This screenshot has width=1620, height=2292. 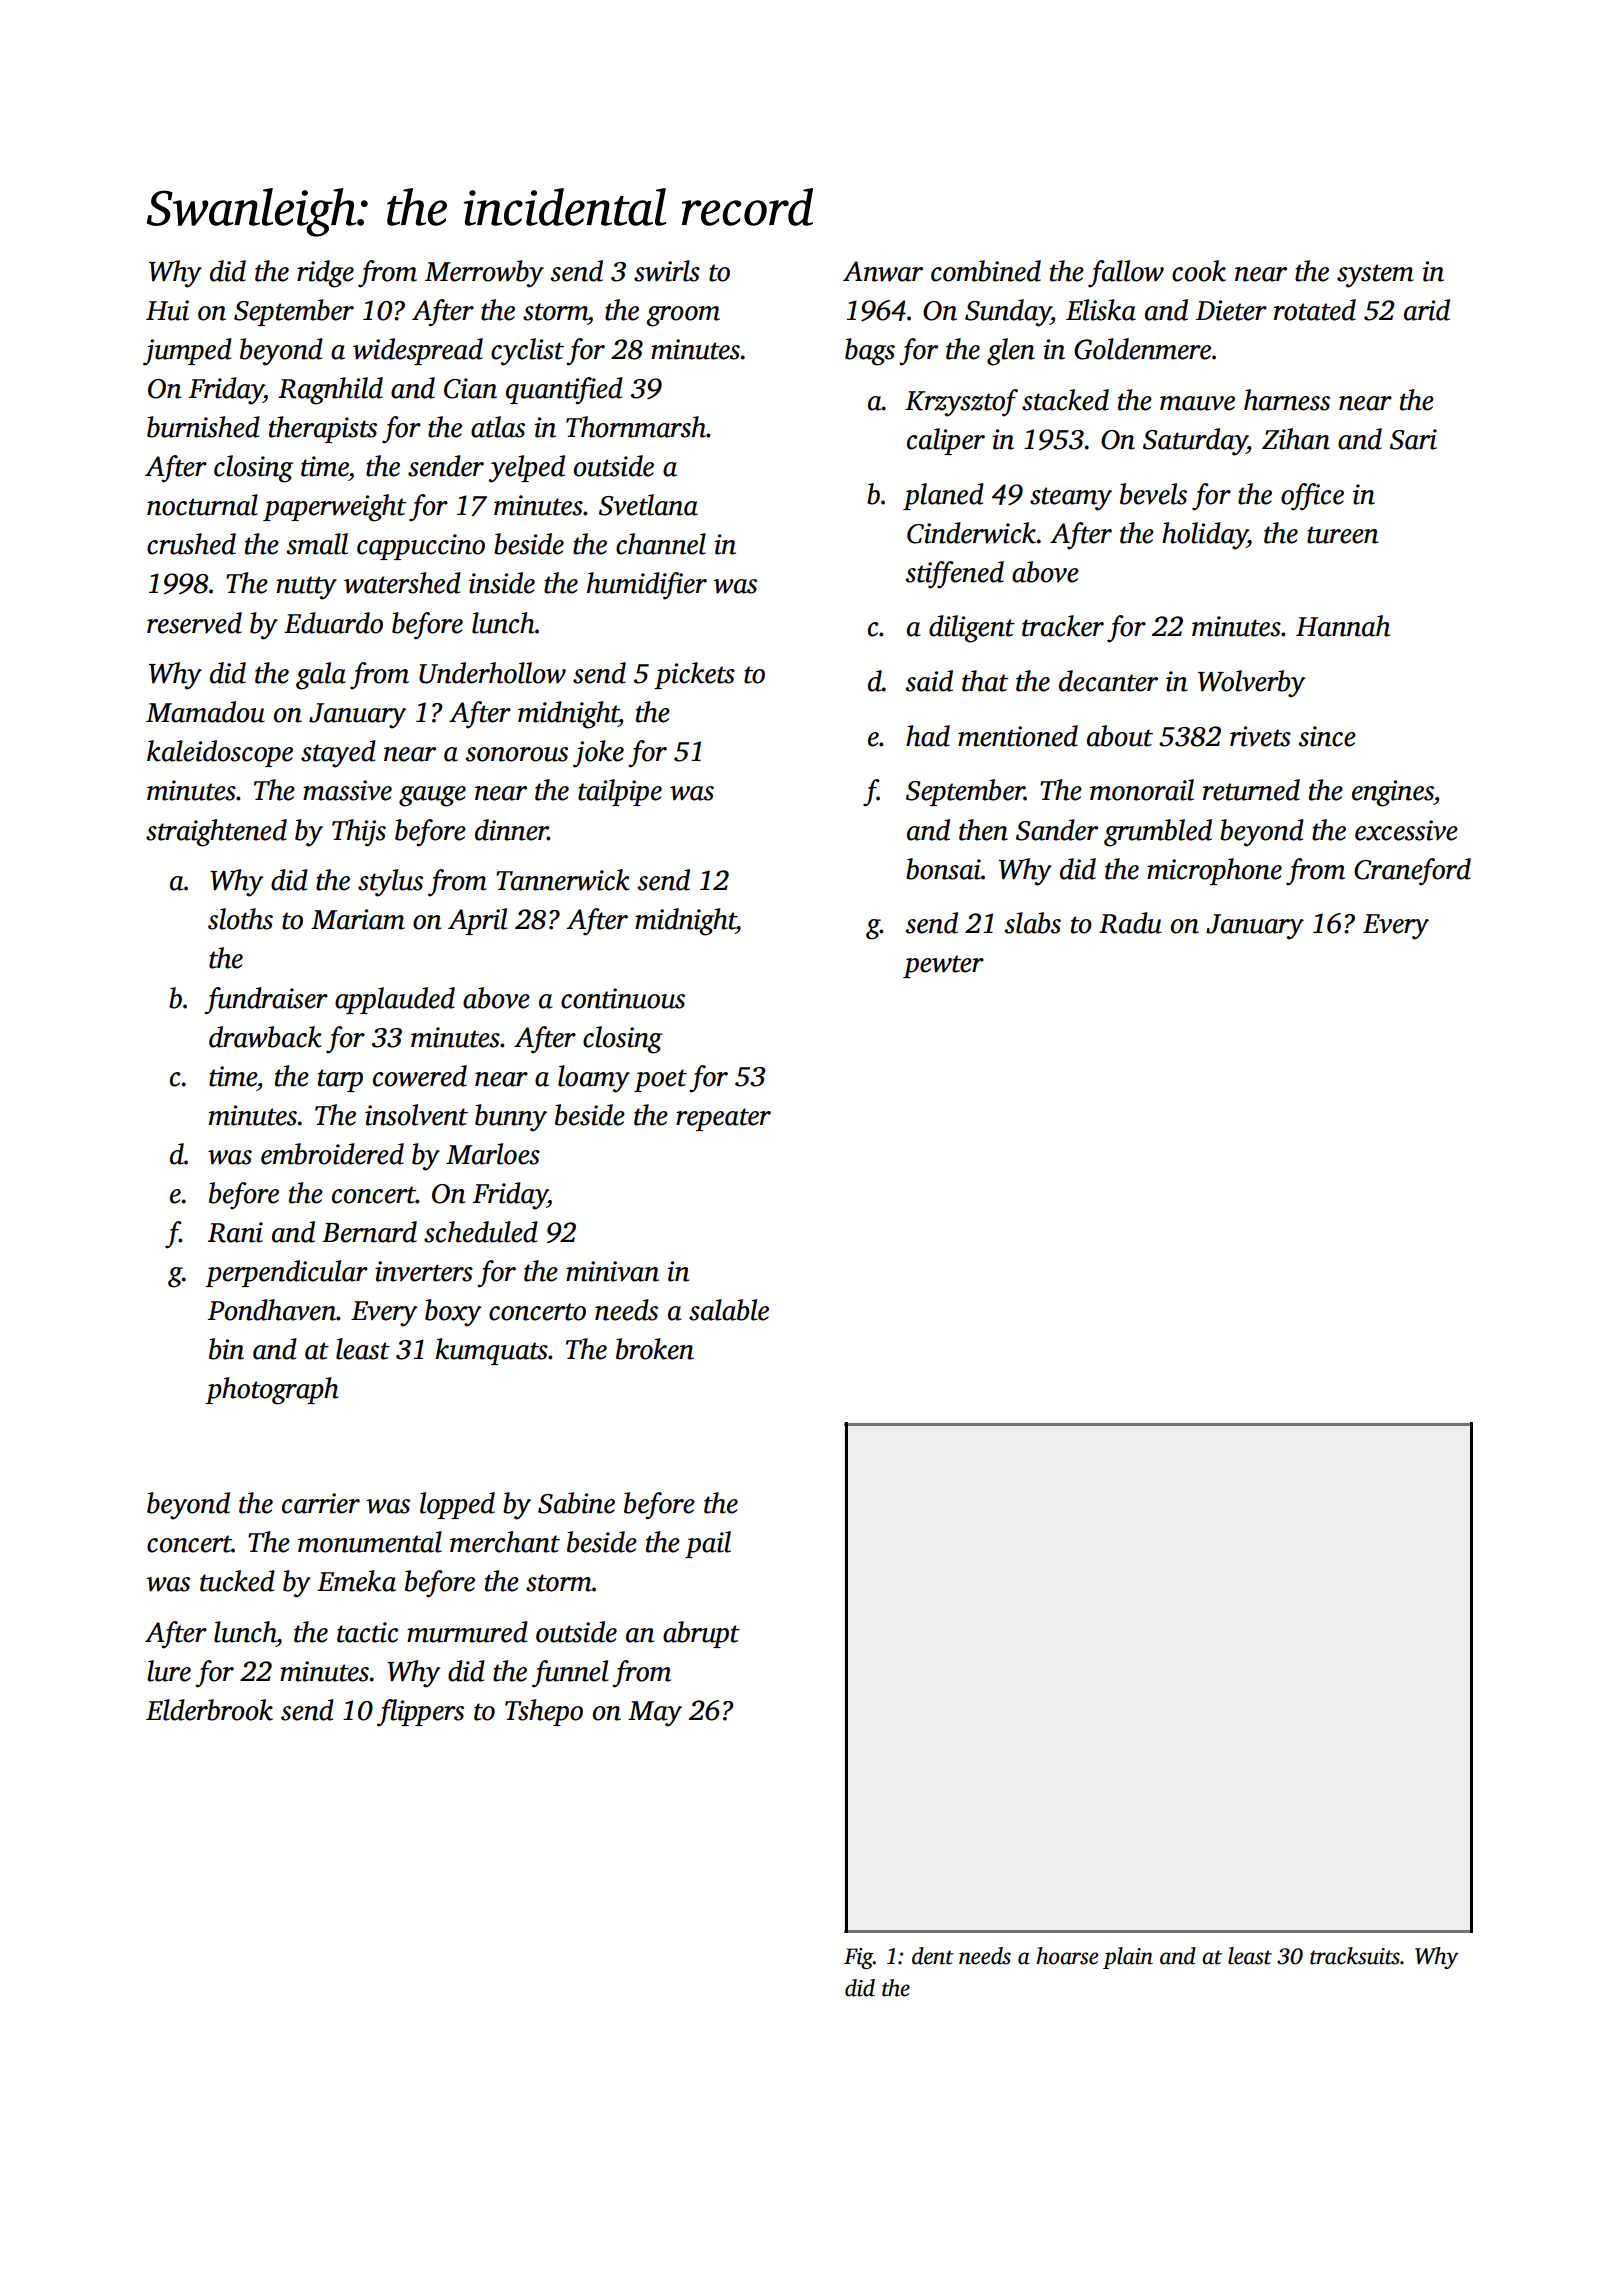 What do you see at coordinates (209, 1710) in the screenshot?
I see `Elderbrook` at bounding box center [209, 1710].
